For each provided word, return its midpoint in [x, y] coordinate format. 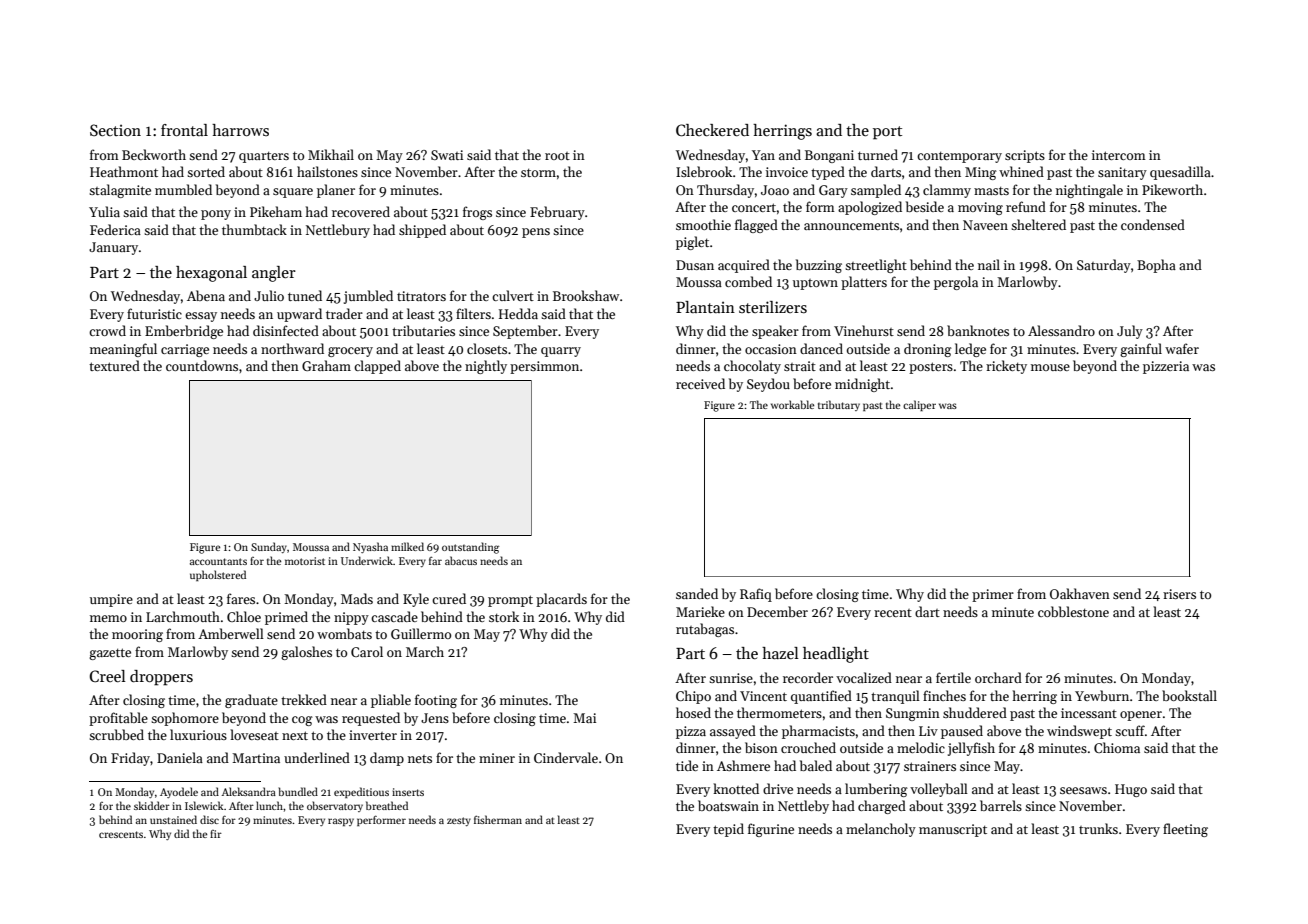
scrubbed [116, 734]
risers [1179, 594]
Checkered [712, 130]
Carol [367, 651]
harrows [240, 130]
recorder [808, 677]
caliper [919, 405]
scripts [1025, 156]
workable [792, 404]
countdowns [202, 365]
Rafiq [756, 595]
